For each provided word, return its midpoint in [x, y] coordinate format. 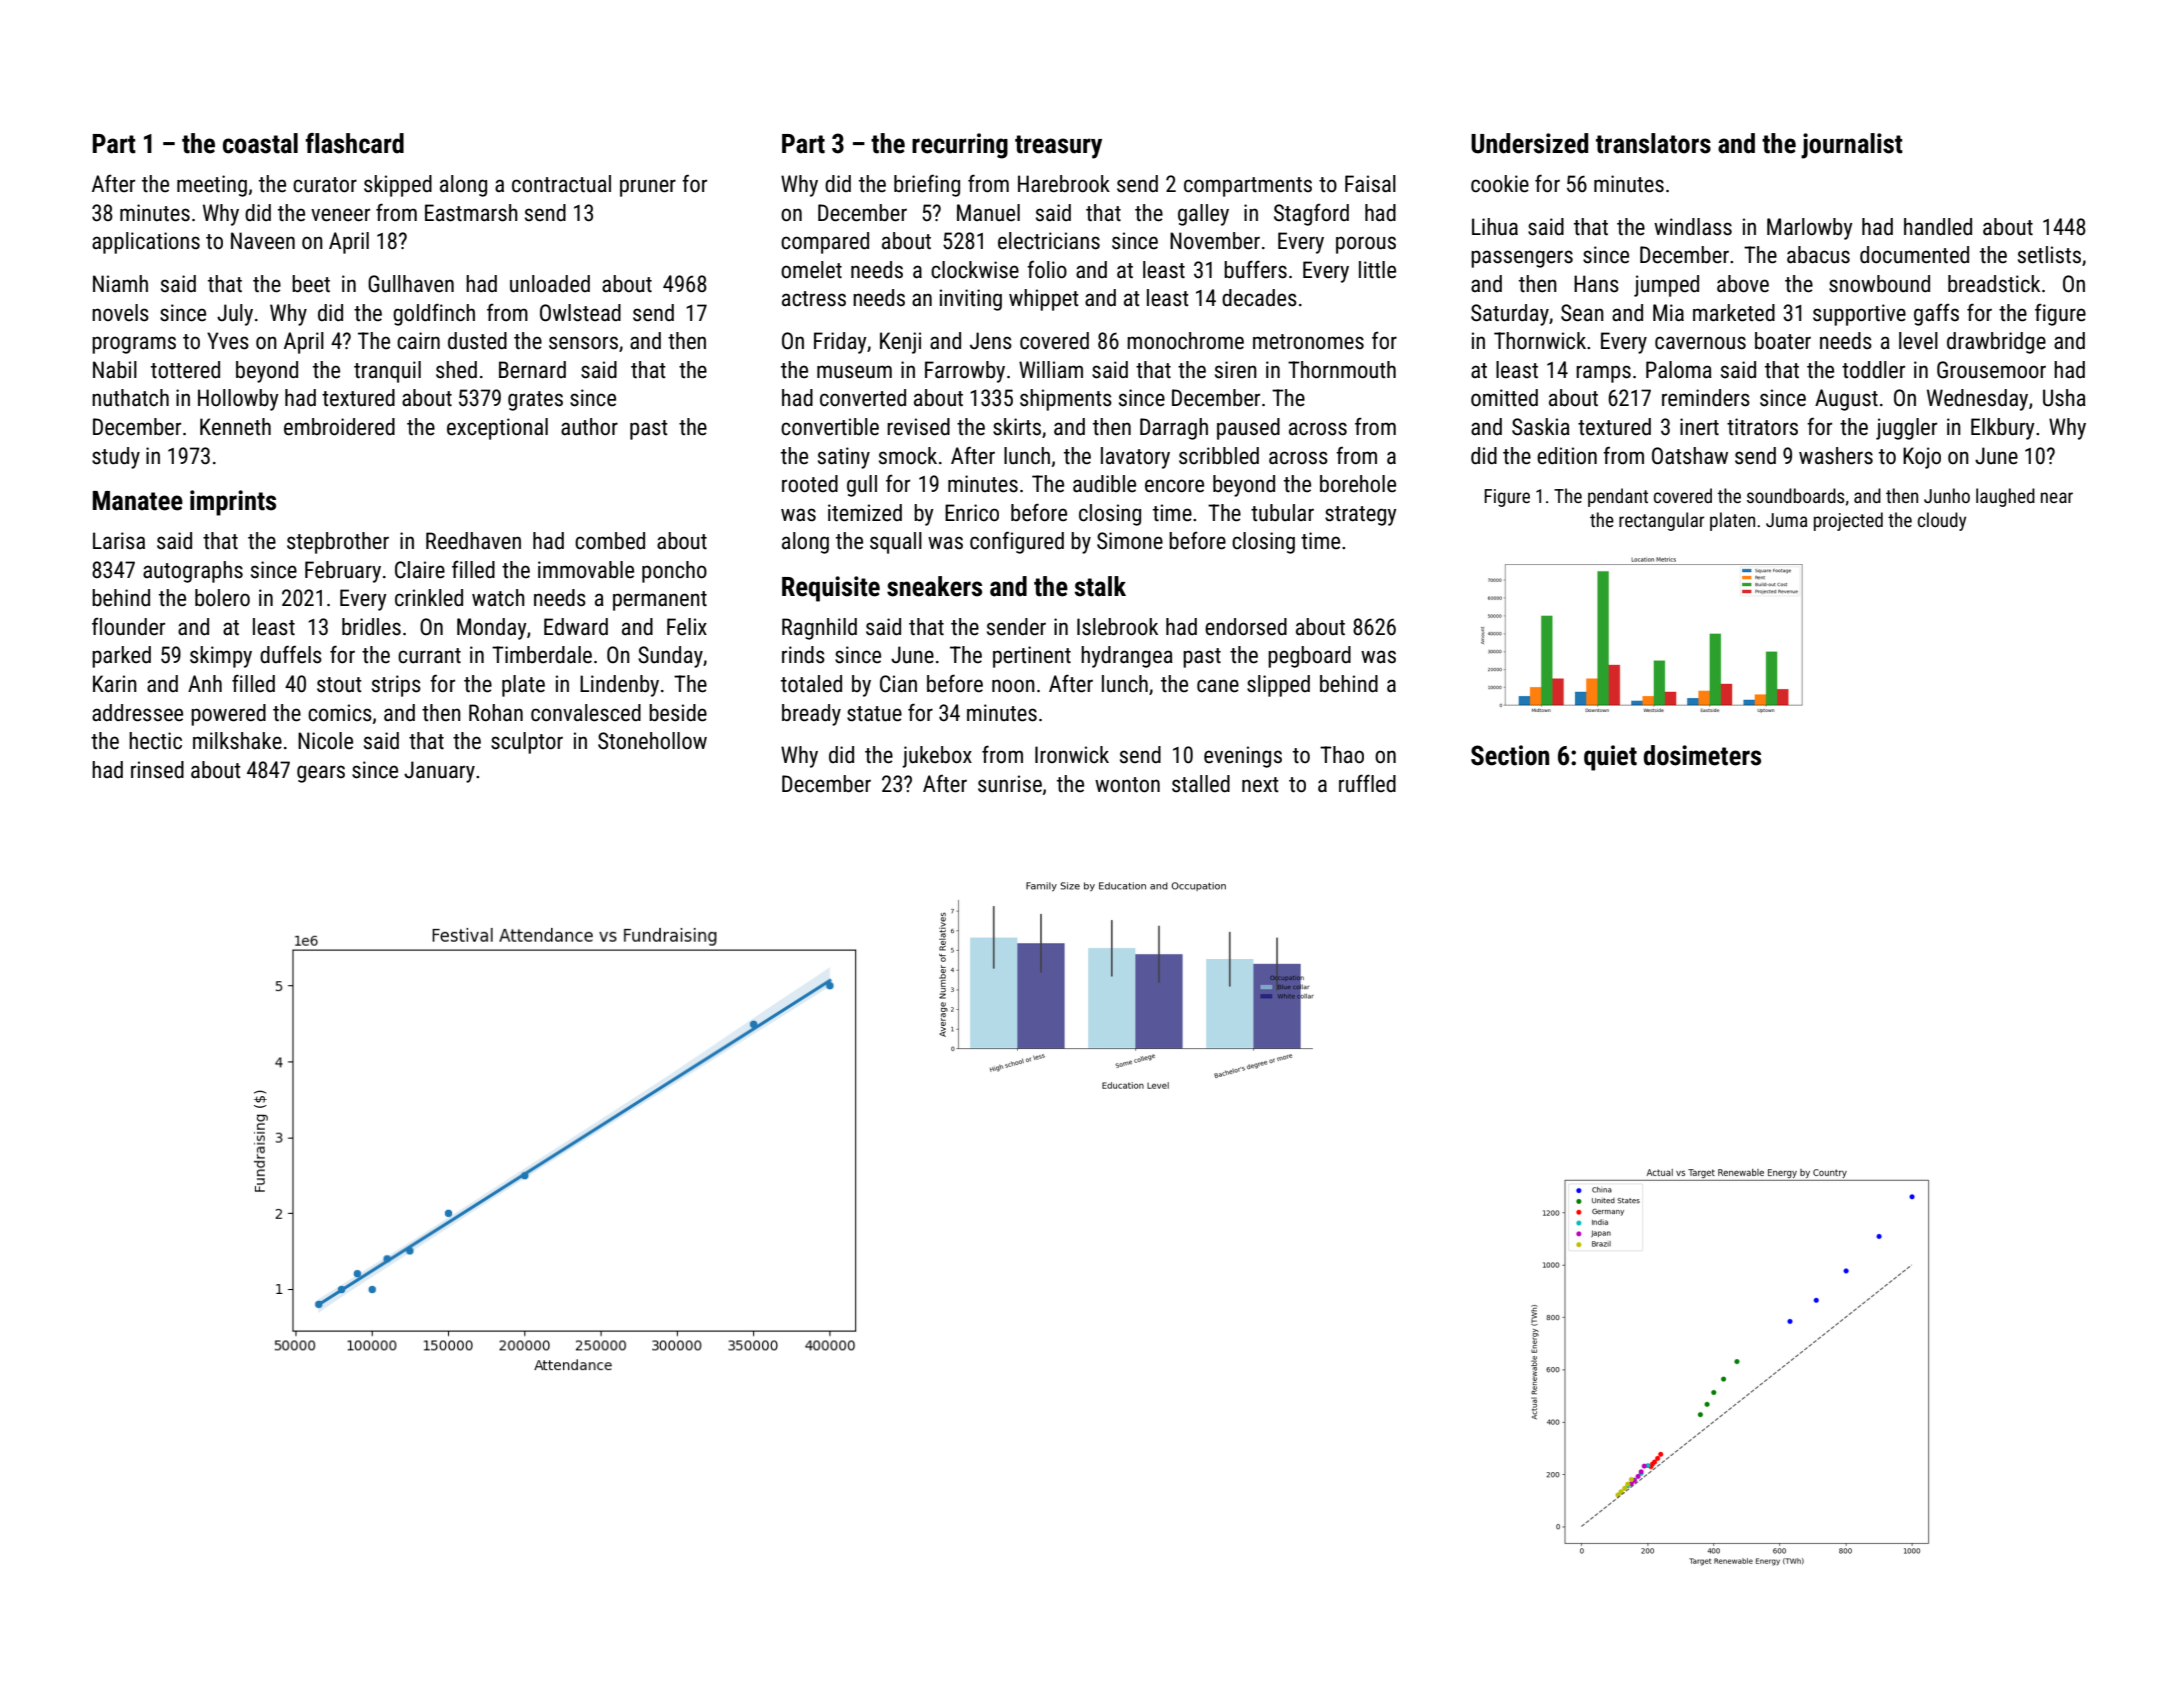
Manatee [138, 501]
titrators [1762, 427]
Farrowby [965, 372]
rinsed [157, 770]
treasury [1058, 147]
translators [1653, 143]
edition [1567, 456]
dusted [477, 341]
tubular [1282, 513]
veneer [340, 215]
